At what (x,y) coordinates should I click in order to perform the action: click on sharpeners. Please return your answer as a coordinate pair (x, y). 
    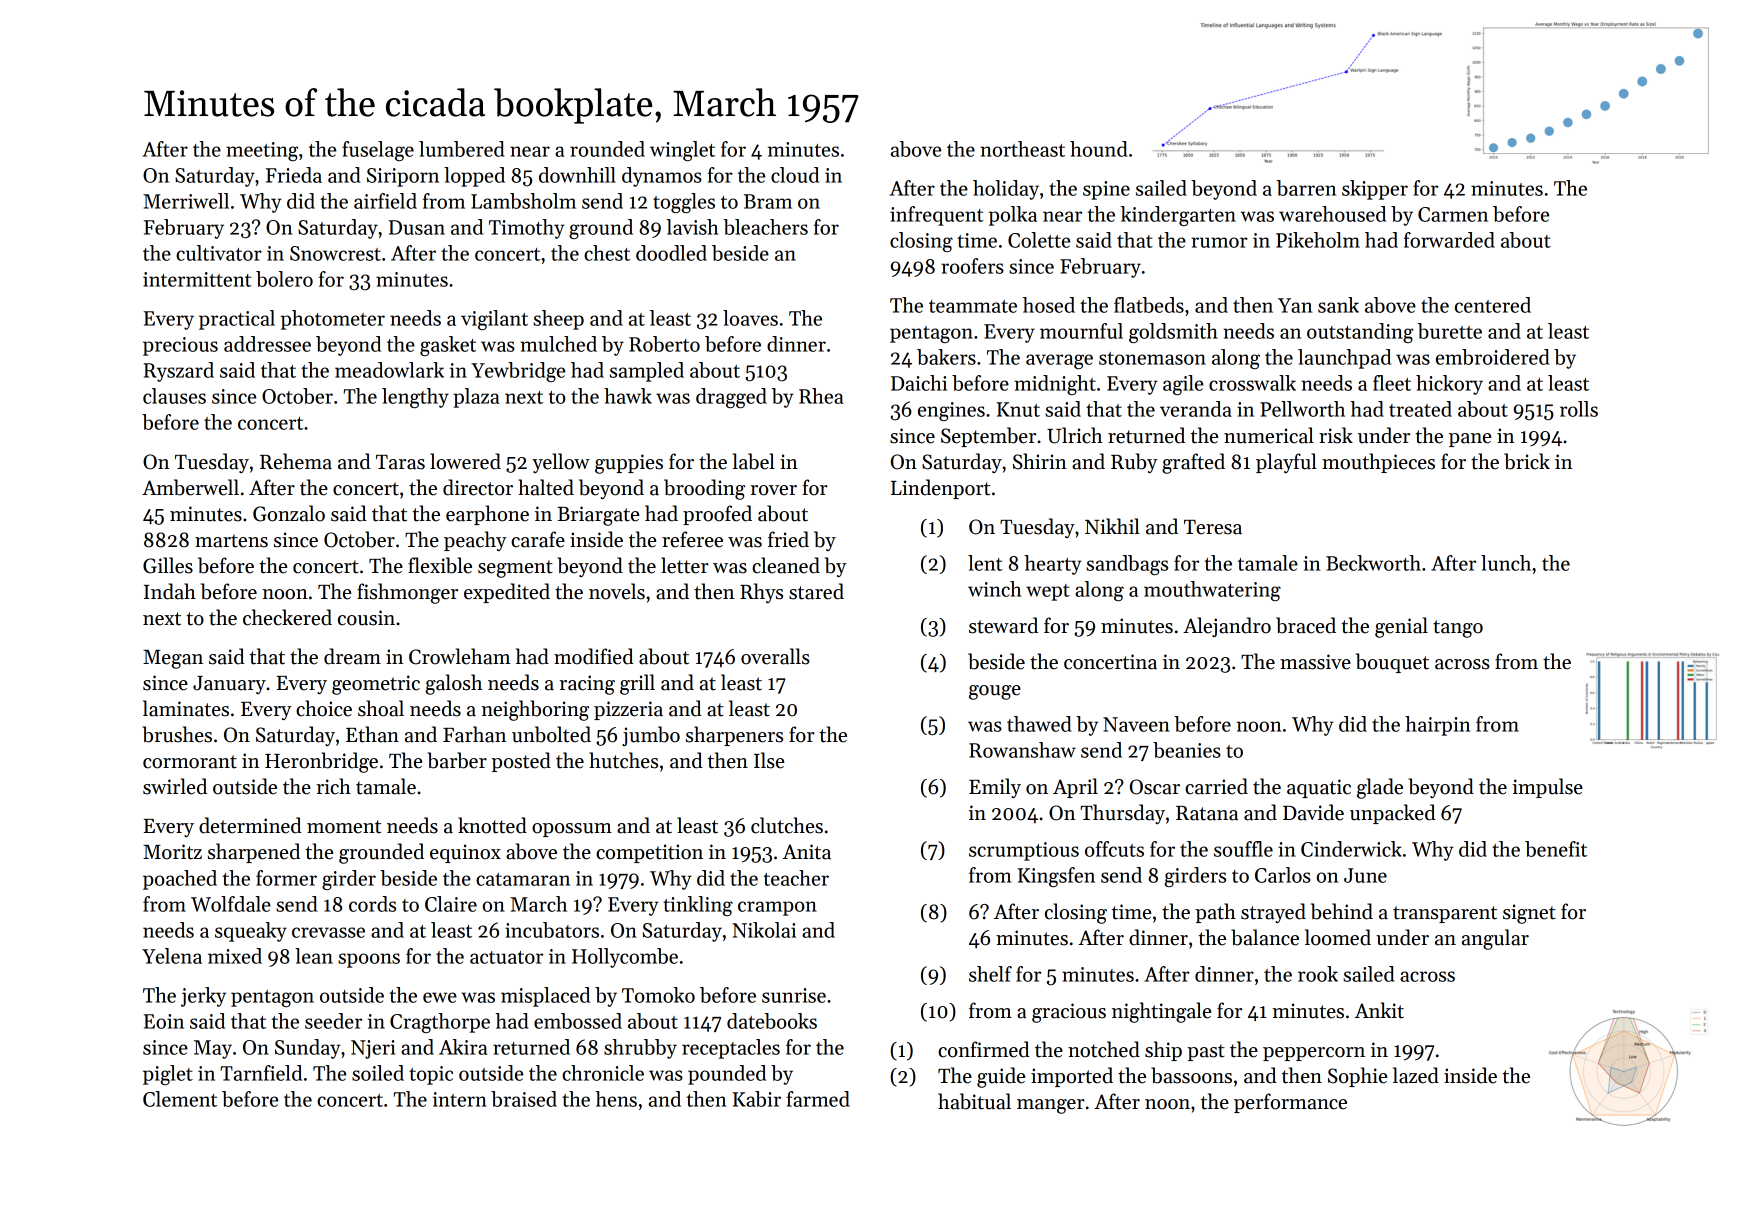
    Looking at the image, I should click on (734, 736).
